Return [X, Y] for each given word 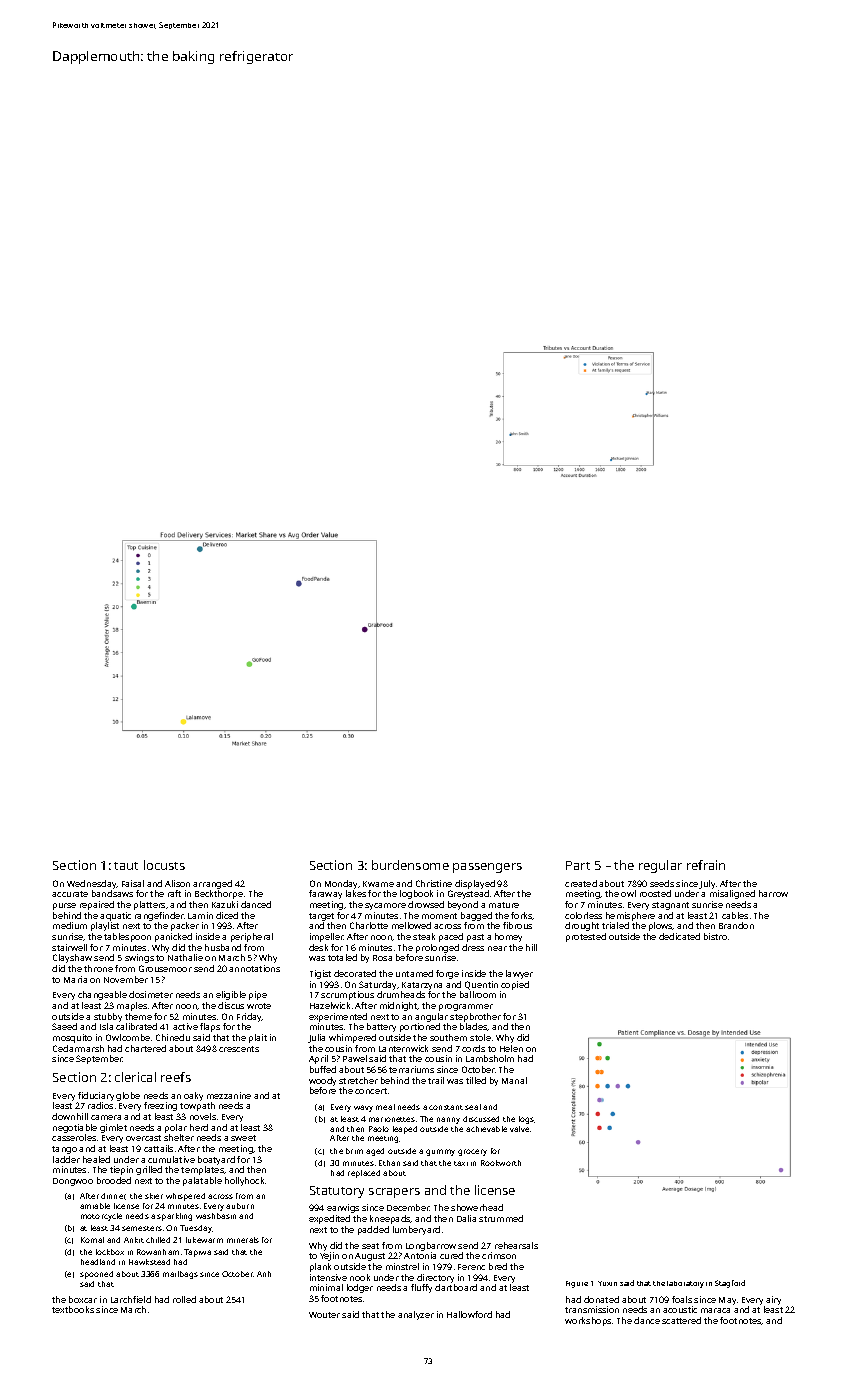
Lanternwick [403, 1048]
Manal [514, 1080]
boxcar [83, 1299]
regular [660, 866]
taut [126, 866]
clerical [135, 1077]
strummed [501, 1218]
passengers [487, 868]
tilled [476, 1080]
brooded [114, 1180]
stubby [108, 1017]
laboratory [685, 1284]
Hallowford [469, 1314]
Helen [511, 1048]
